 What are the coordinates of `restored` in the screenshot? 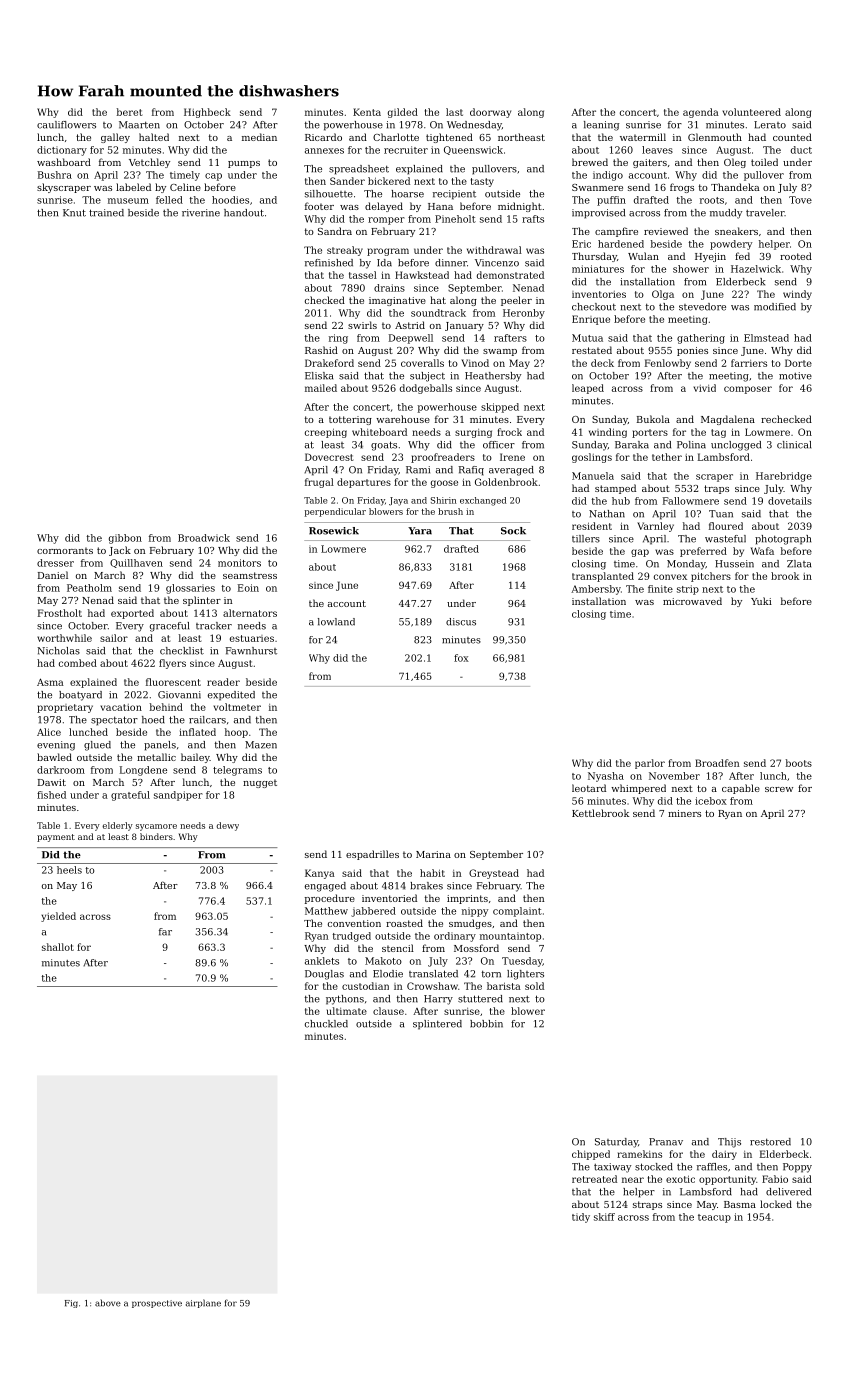 It's located at (770, 1142).
